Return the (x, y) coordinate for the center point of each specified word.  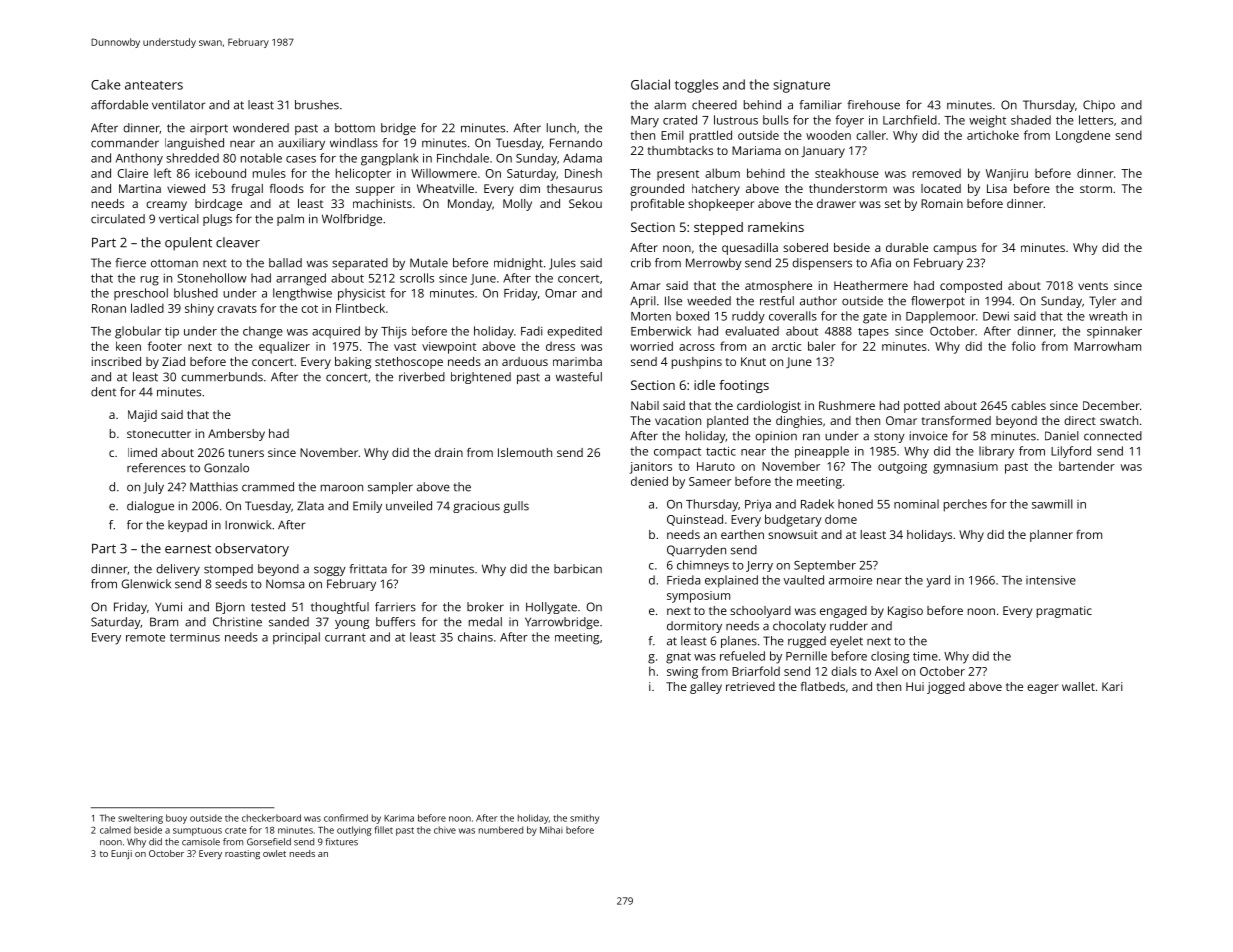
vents (1093, 286)
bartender (1087, 466)
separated (360, 264)
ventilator (179, 105)
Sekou (585, 203)
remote (145, 638)
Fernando (576, 143)
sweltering (140, 819)
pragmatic (1064, 612)
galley (706, 688)
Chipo (1099, 106)
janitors (651, 468)
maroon (342, 488)
